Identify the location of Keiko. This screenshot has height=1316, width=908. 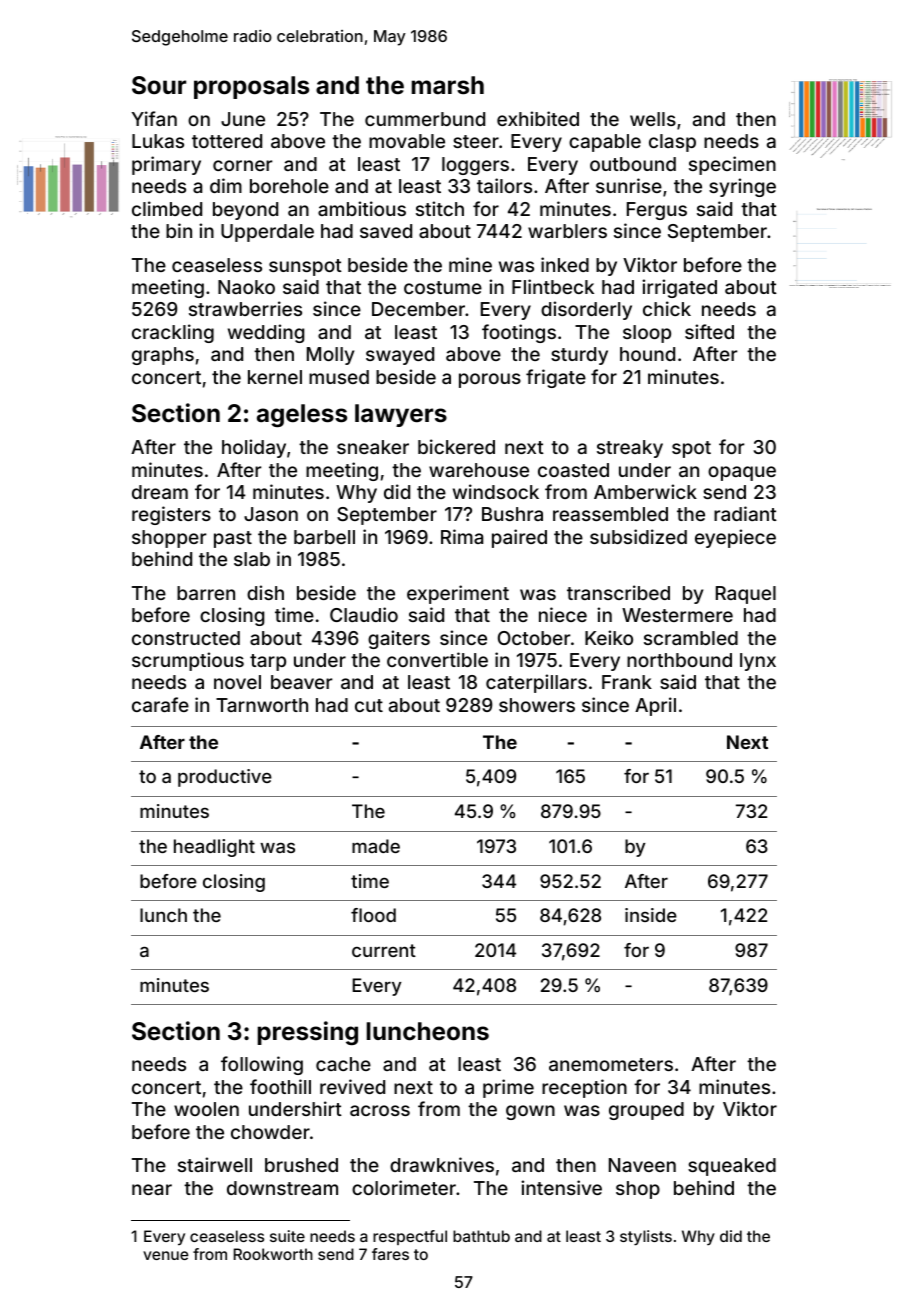
(609, 637).
